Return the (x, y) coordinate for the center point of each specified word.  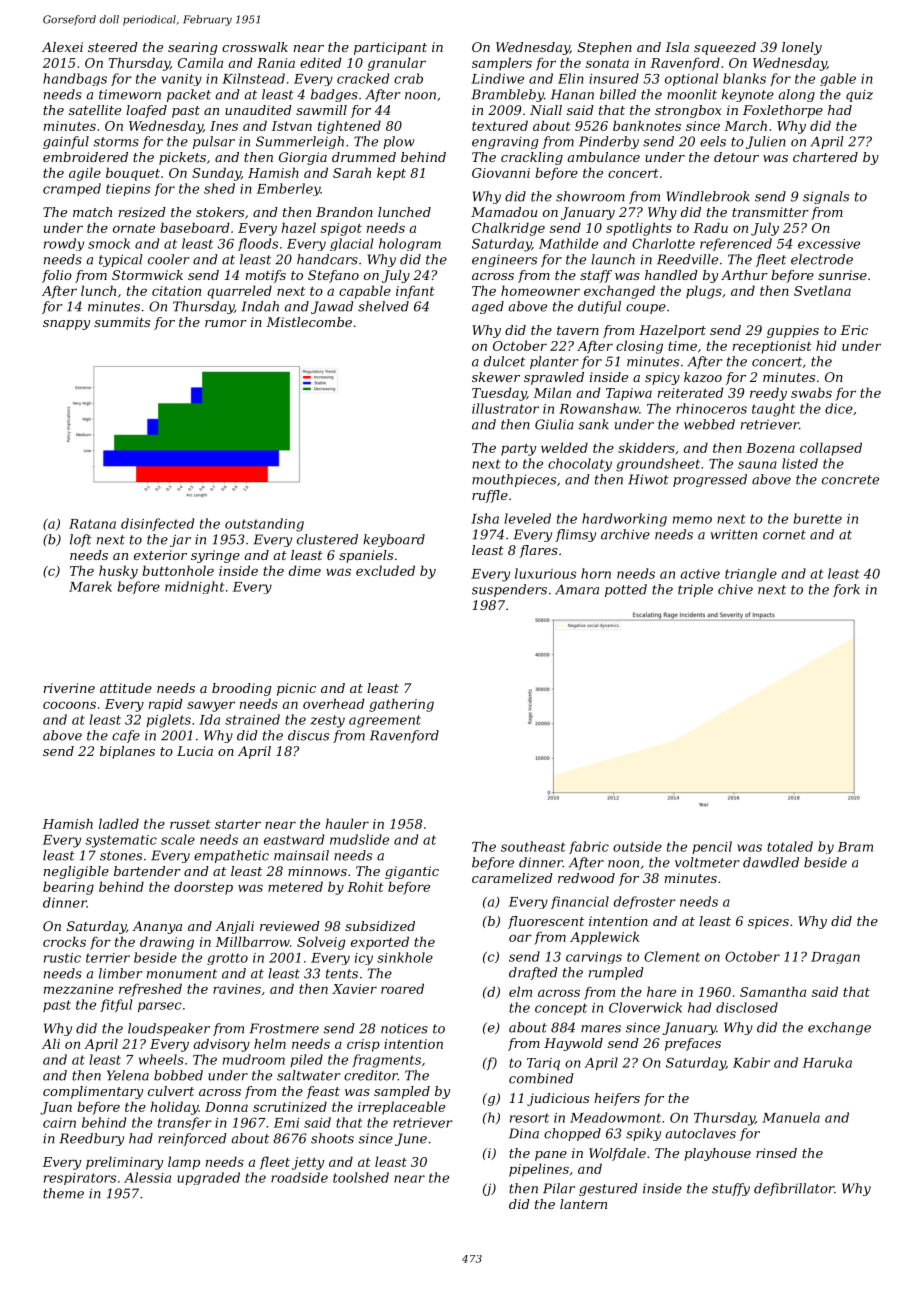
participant (390, 48)
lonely (802, 48)
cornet (784, 535)
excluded (385, 570)
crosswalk (255, 47)
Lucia (195, 751)
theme (63, 1193)
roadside (299, 1177)
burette (818, 518)
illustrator (505, 408)
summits (122, 322)
